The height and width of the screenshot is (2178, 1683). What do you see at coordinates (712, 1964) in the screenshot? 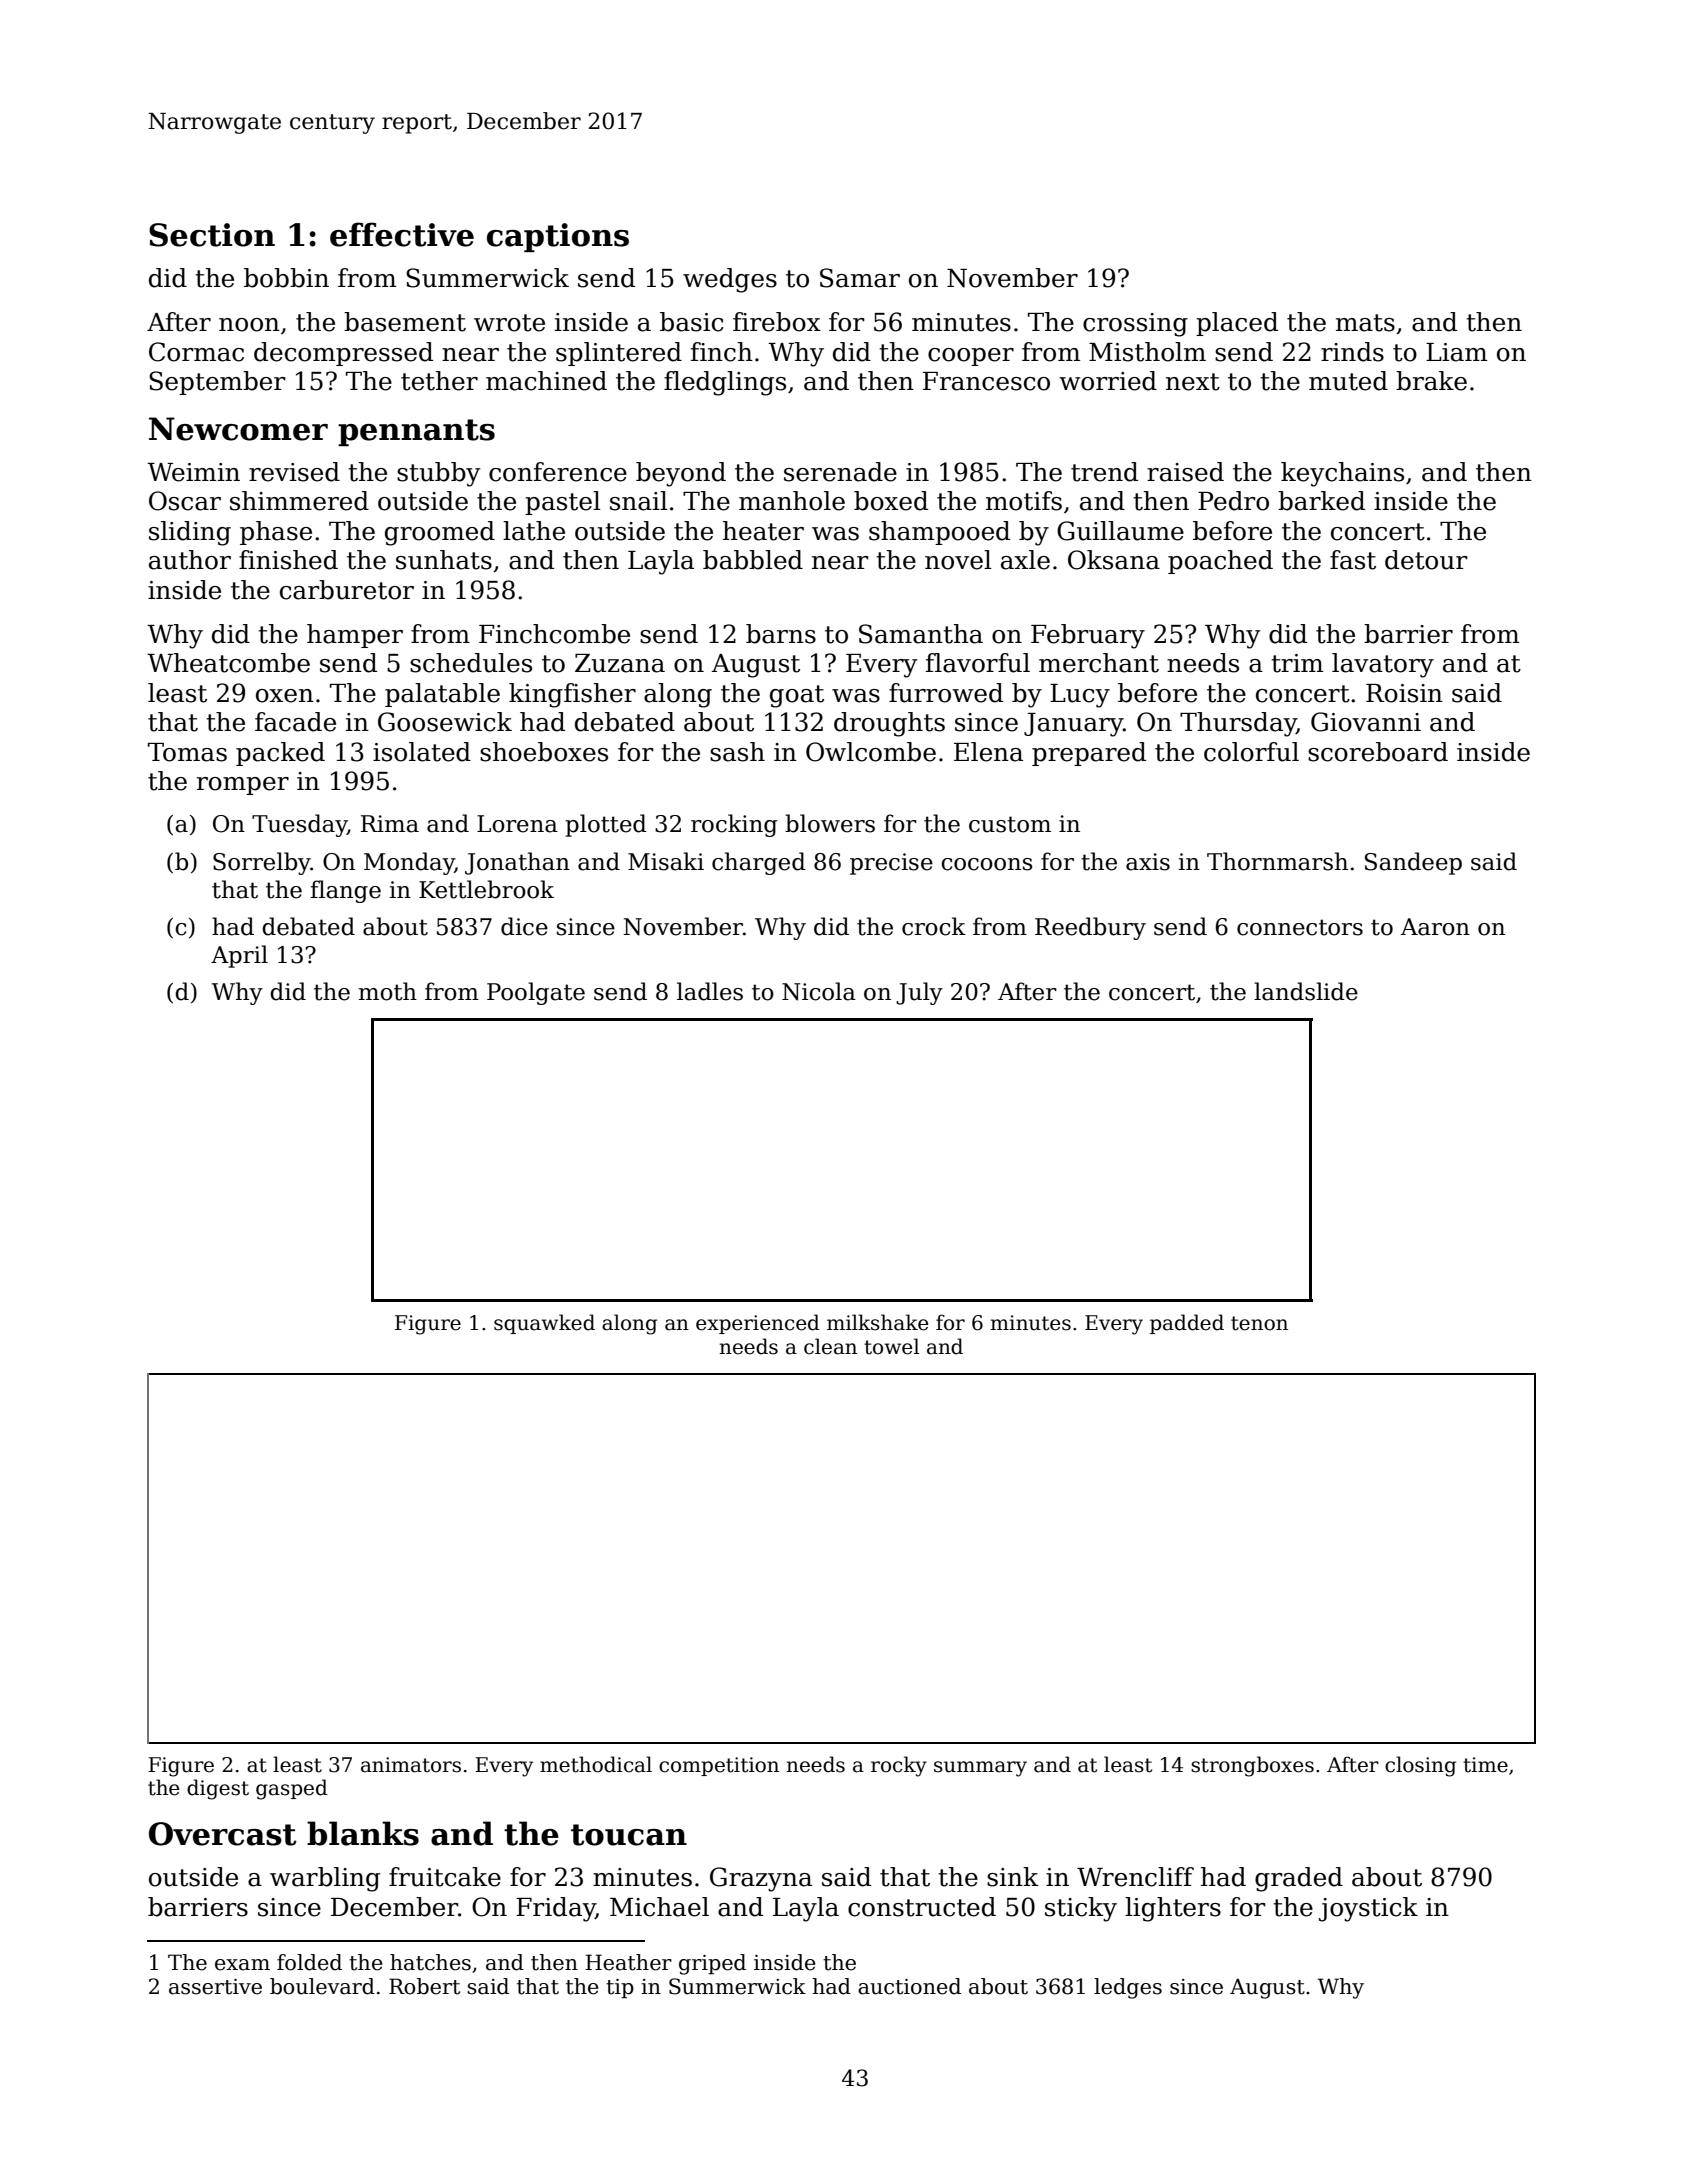
I see `griped` at bounding box center [712, 1964].
